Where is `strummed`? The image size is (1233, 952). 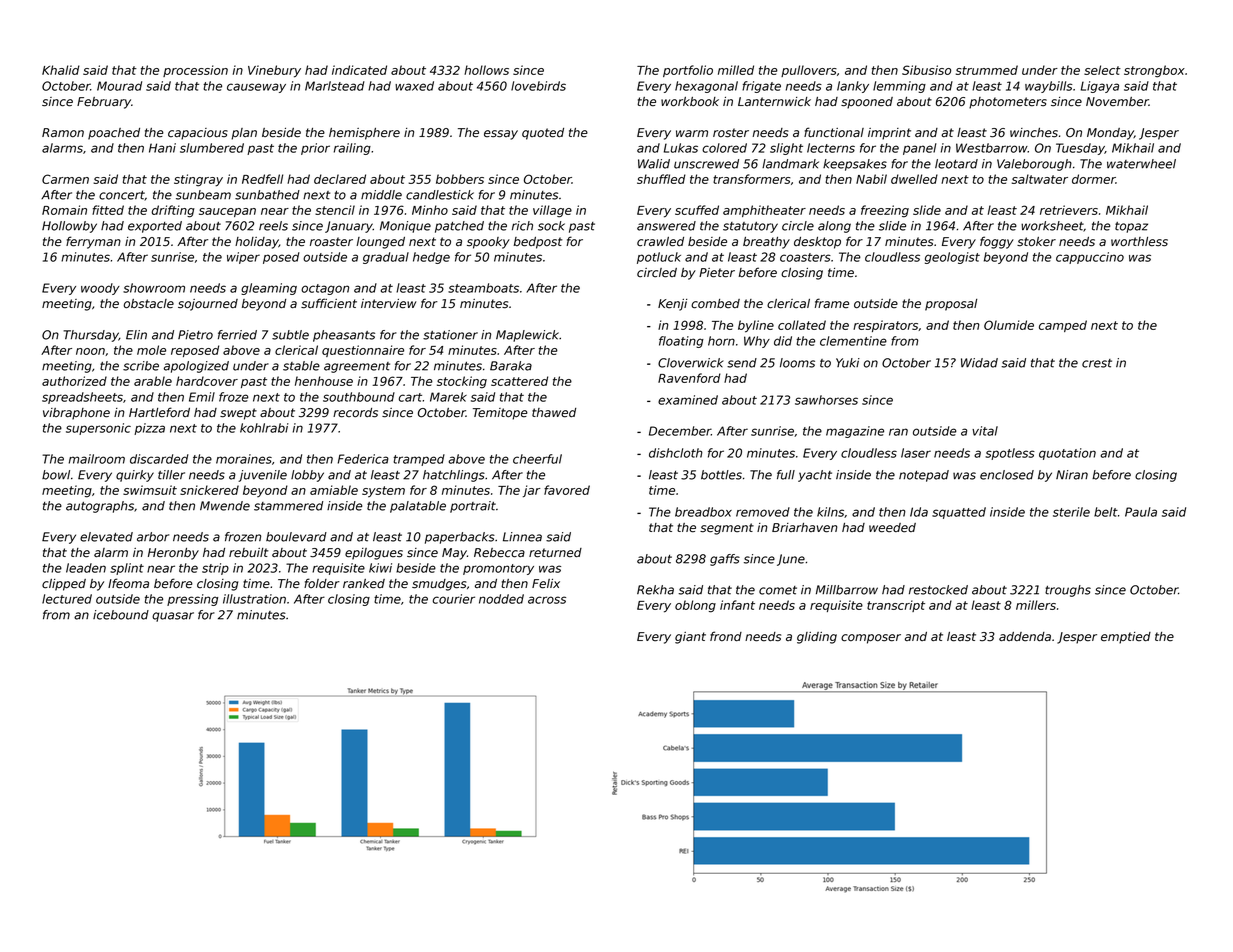
strummed is located at coordinates (987, 70).
